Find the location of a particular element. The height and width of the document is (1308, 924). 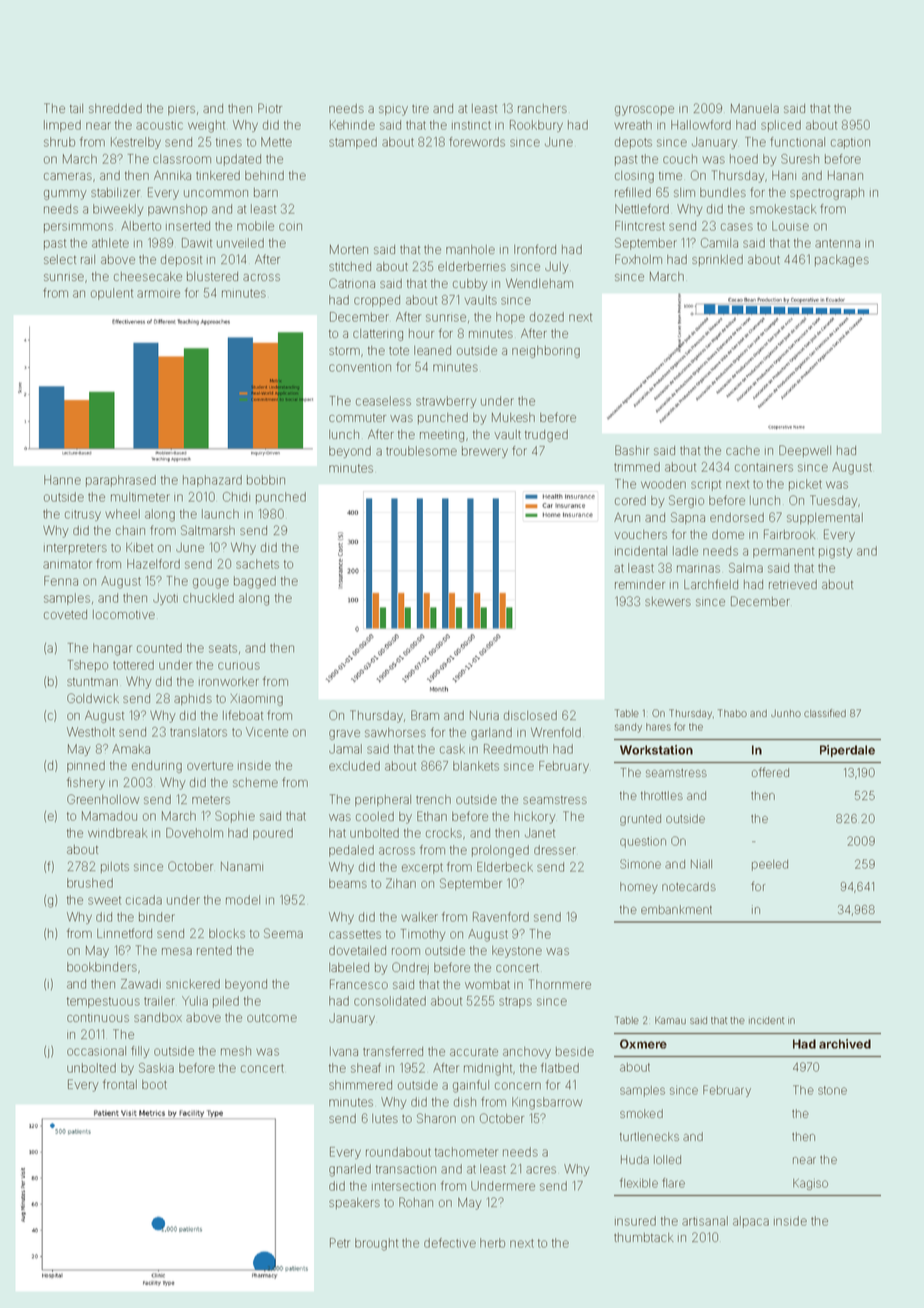

endorsed is located at coordinates (737, 517).
